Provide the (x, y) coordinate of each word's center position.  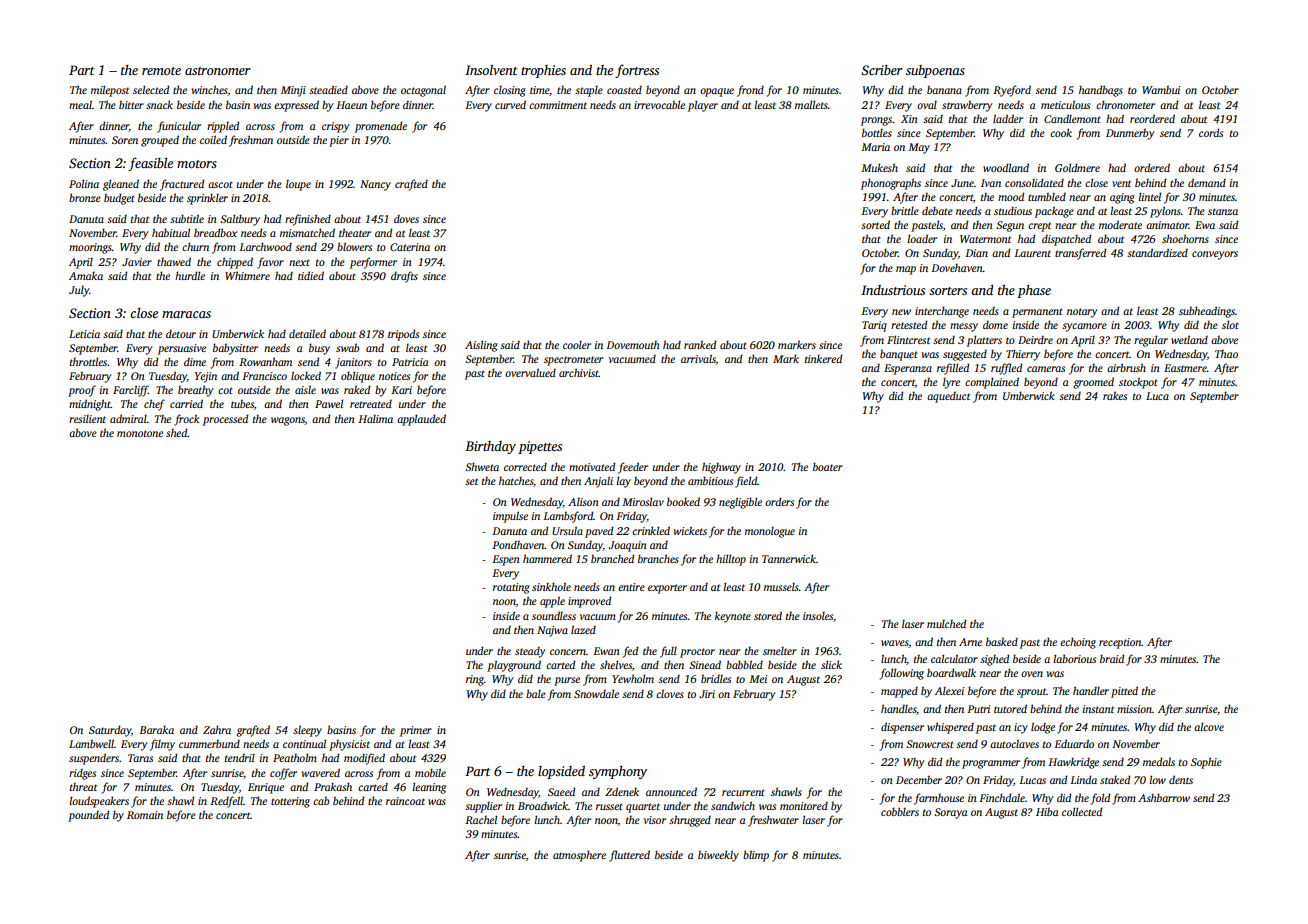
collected (1082, 811)
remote (161, 71)
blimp (756, 856)
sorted (875, 224)
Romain (145, 815)
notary (1082, 313)
